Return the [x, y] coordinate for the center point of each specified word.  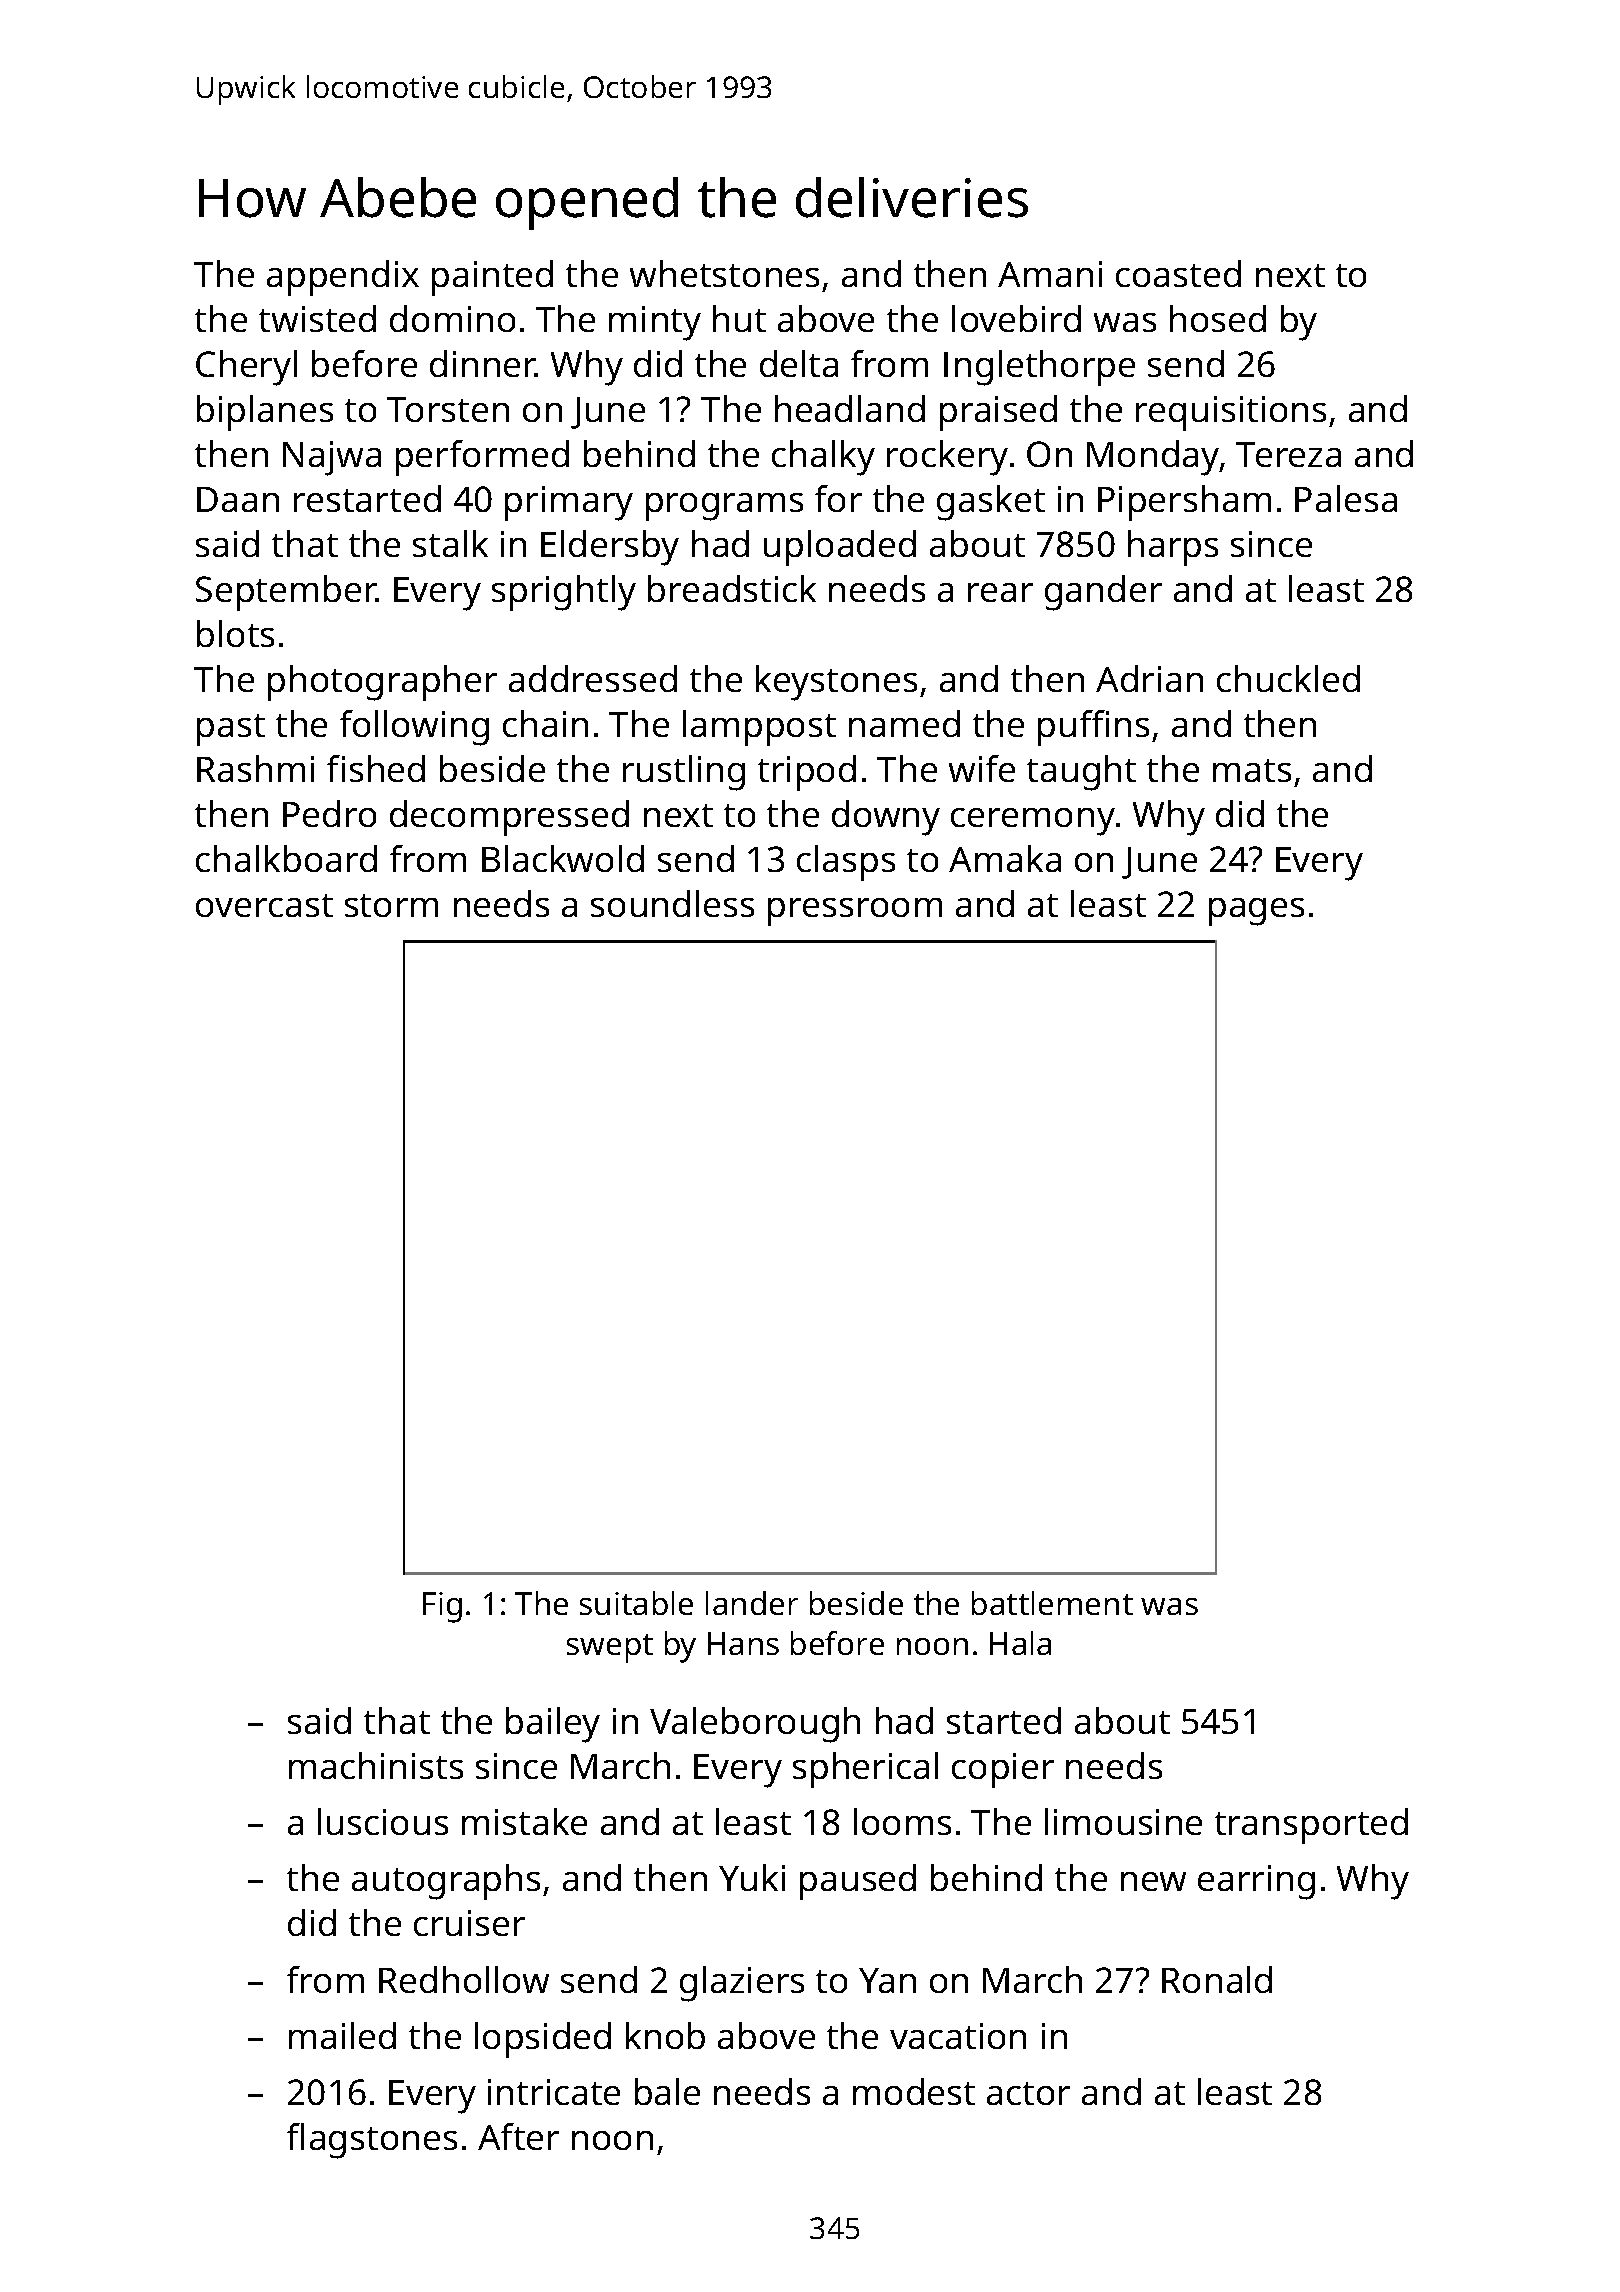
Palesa [1346, 498]
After [518, 2136]
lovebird [1016, 318]
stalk [450, 543]
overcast [264, 905]
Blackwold [563, 858]
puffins [1093, 728]
